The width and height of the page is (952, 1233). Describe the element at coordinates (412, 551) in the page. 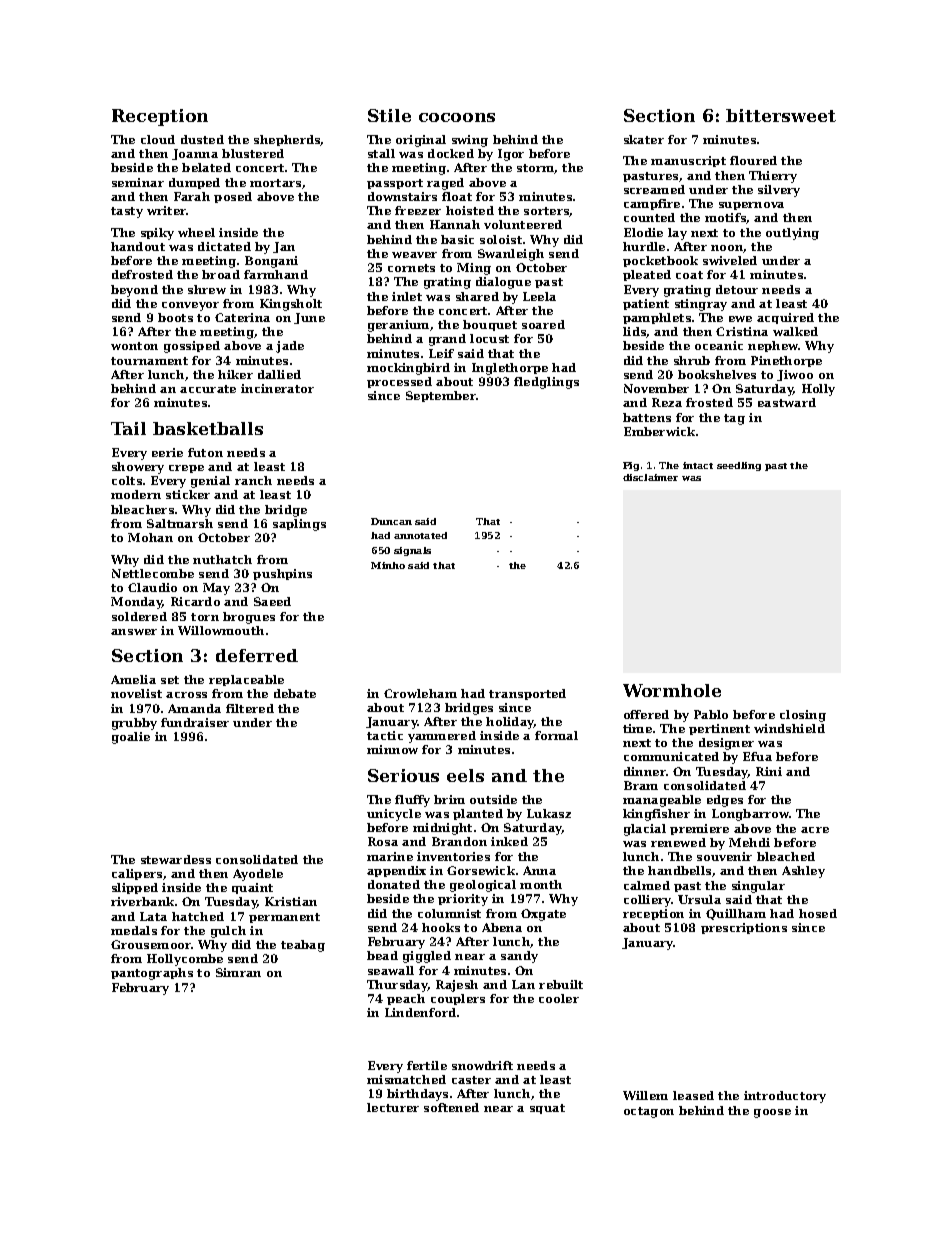

I see `signals` at that location.
